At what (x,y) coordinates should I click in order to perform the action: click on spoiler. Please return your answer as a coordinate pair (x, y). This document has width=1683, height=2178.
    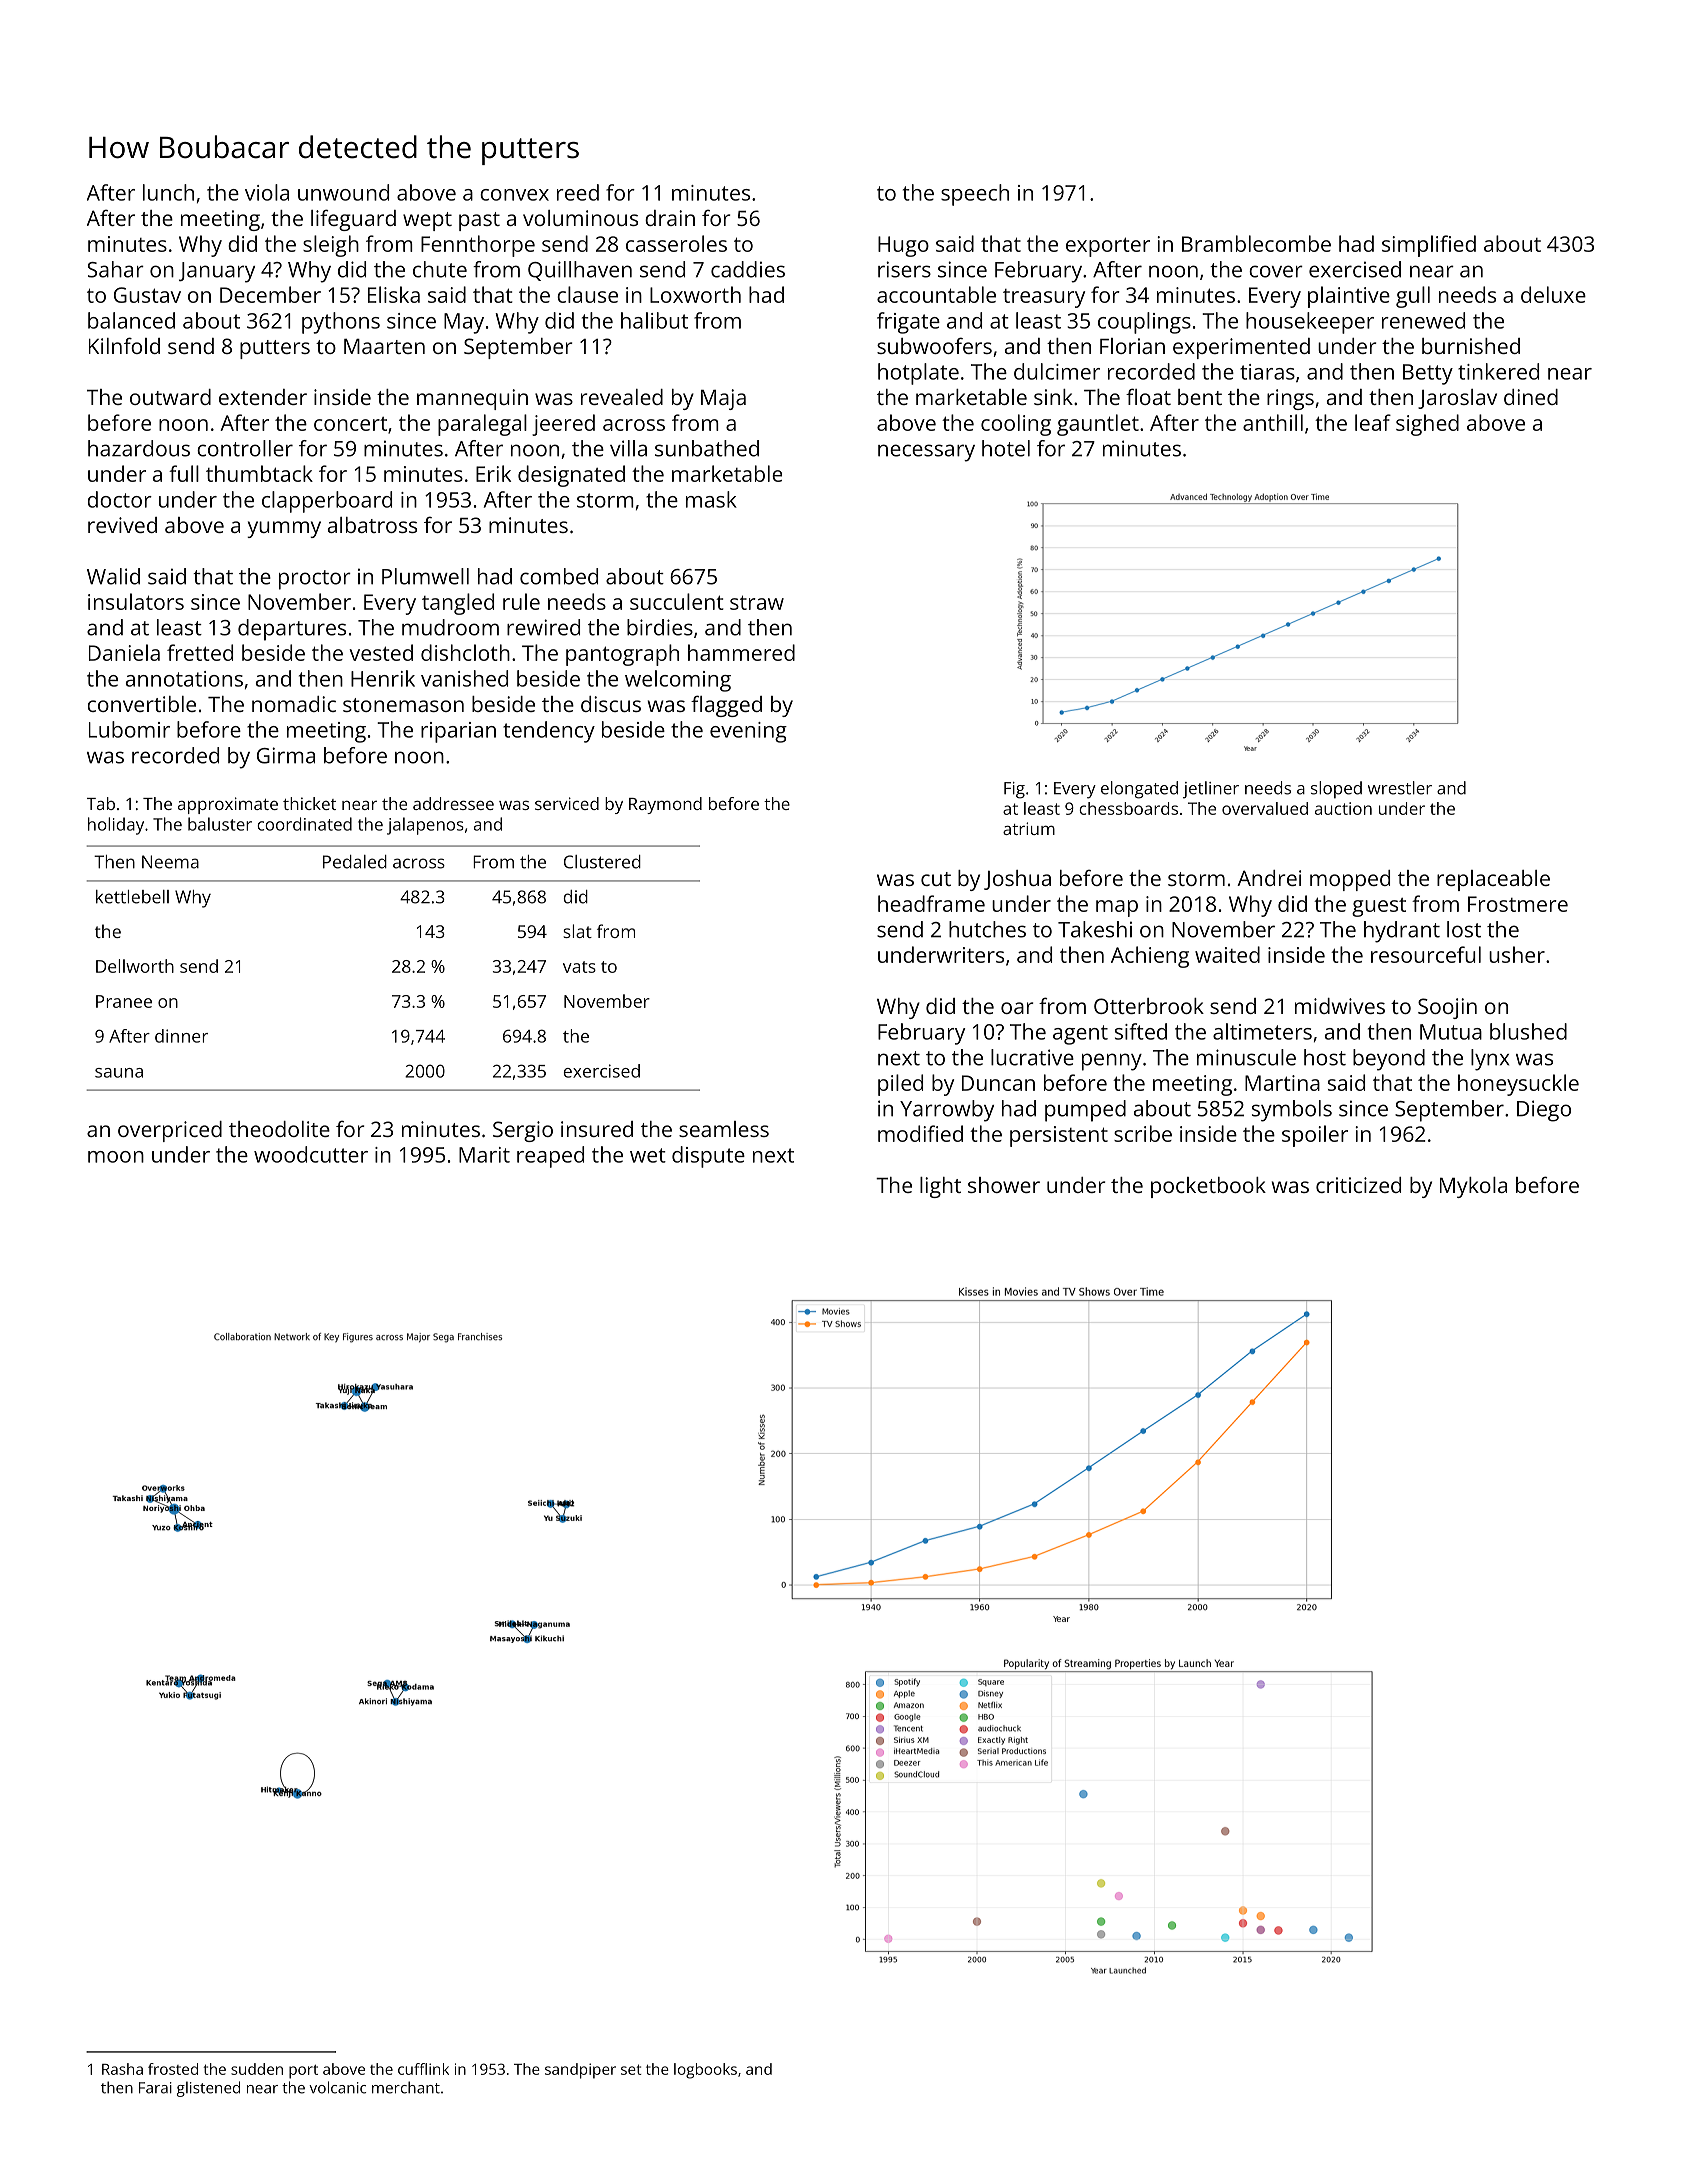
    Looking at the image, I should click on (1315, 1136).
